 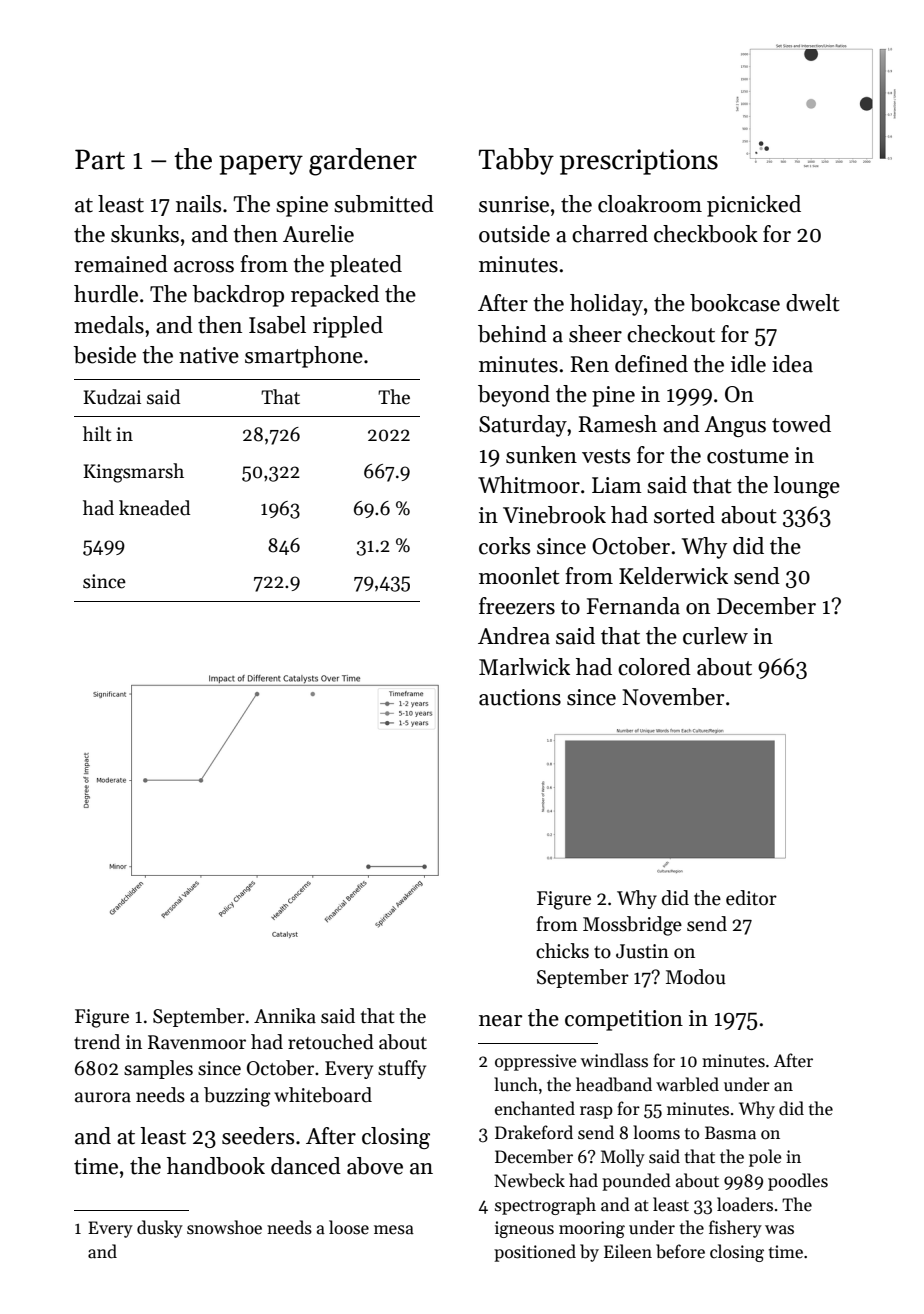 What do you see at coordinates (520, 697) in the document?
I see `auctions` at bounding box center [520, 697].
